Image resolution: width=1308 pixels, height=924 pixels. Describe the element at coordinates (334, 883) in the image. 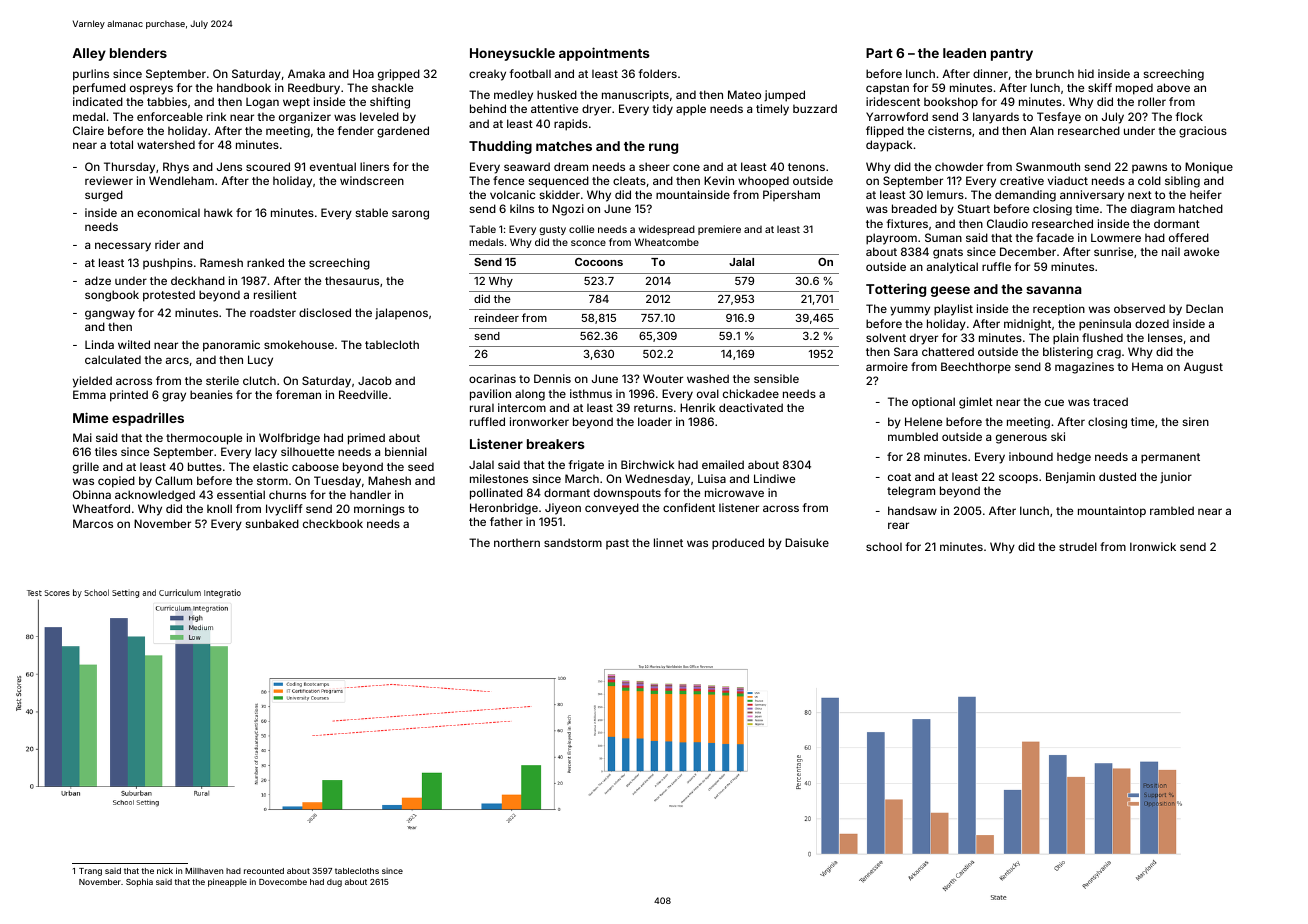

I see `dug` at that location.
